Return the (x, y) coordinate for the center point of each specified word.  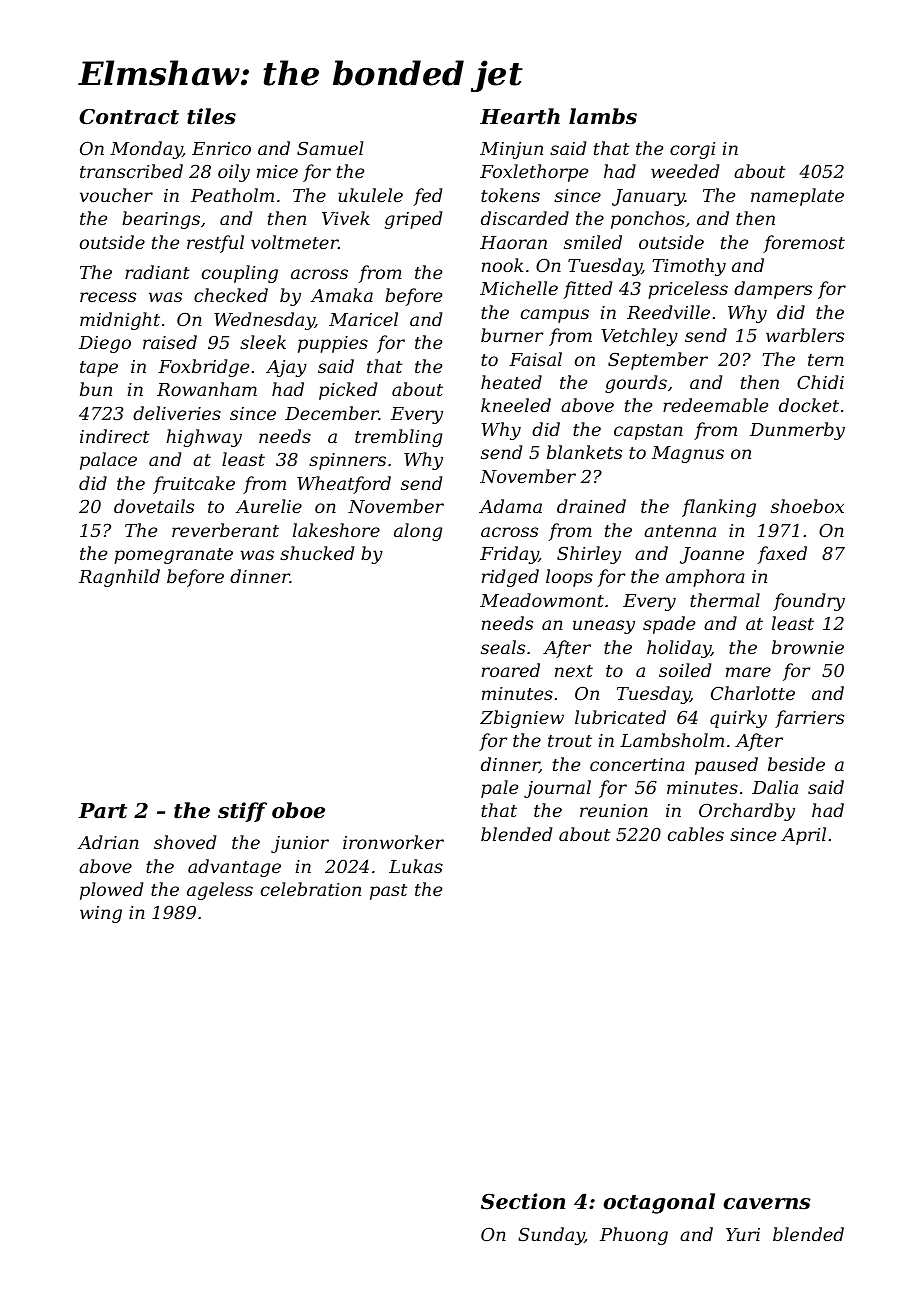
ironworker (393, 842)
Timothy (689, 267)
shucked (317, 553)
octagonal (659, 1203)
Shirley (589, 555)
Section (523, 1201)
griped (413, 220)
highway (204, 438)
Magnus (688, 454)
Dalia (775, 787)
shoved (185, 842)
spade (669, 625)
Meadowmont (542, 600)
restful (215, 244)
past (388, 892)
